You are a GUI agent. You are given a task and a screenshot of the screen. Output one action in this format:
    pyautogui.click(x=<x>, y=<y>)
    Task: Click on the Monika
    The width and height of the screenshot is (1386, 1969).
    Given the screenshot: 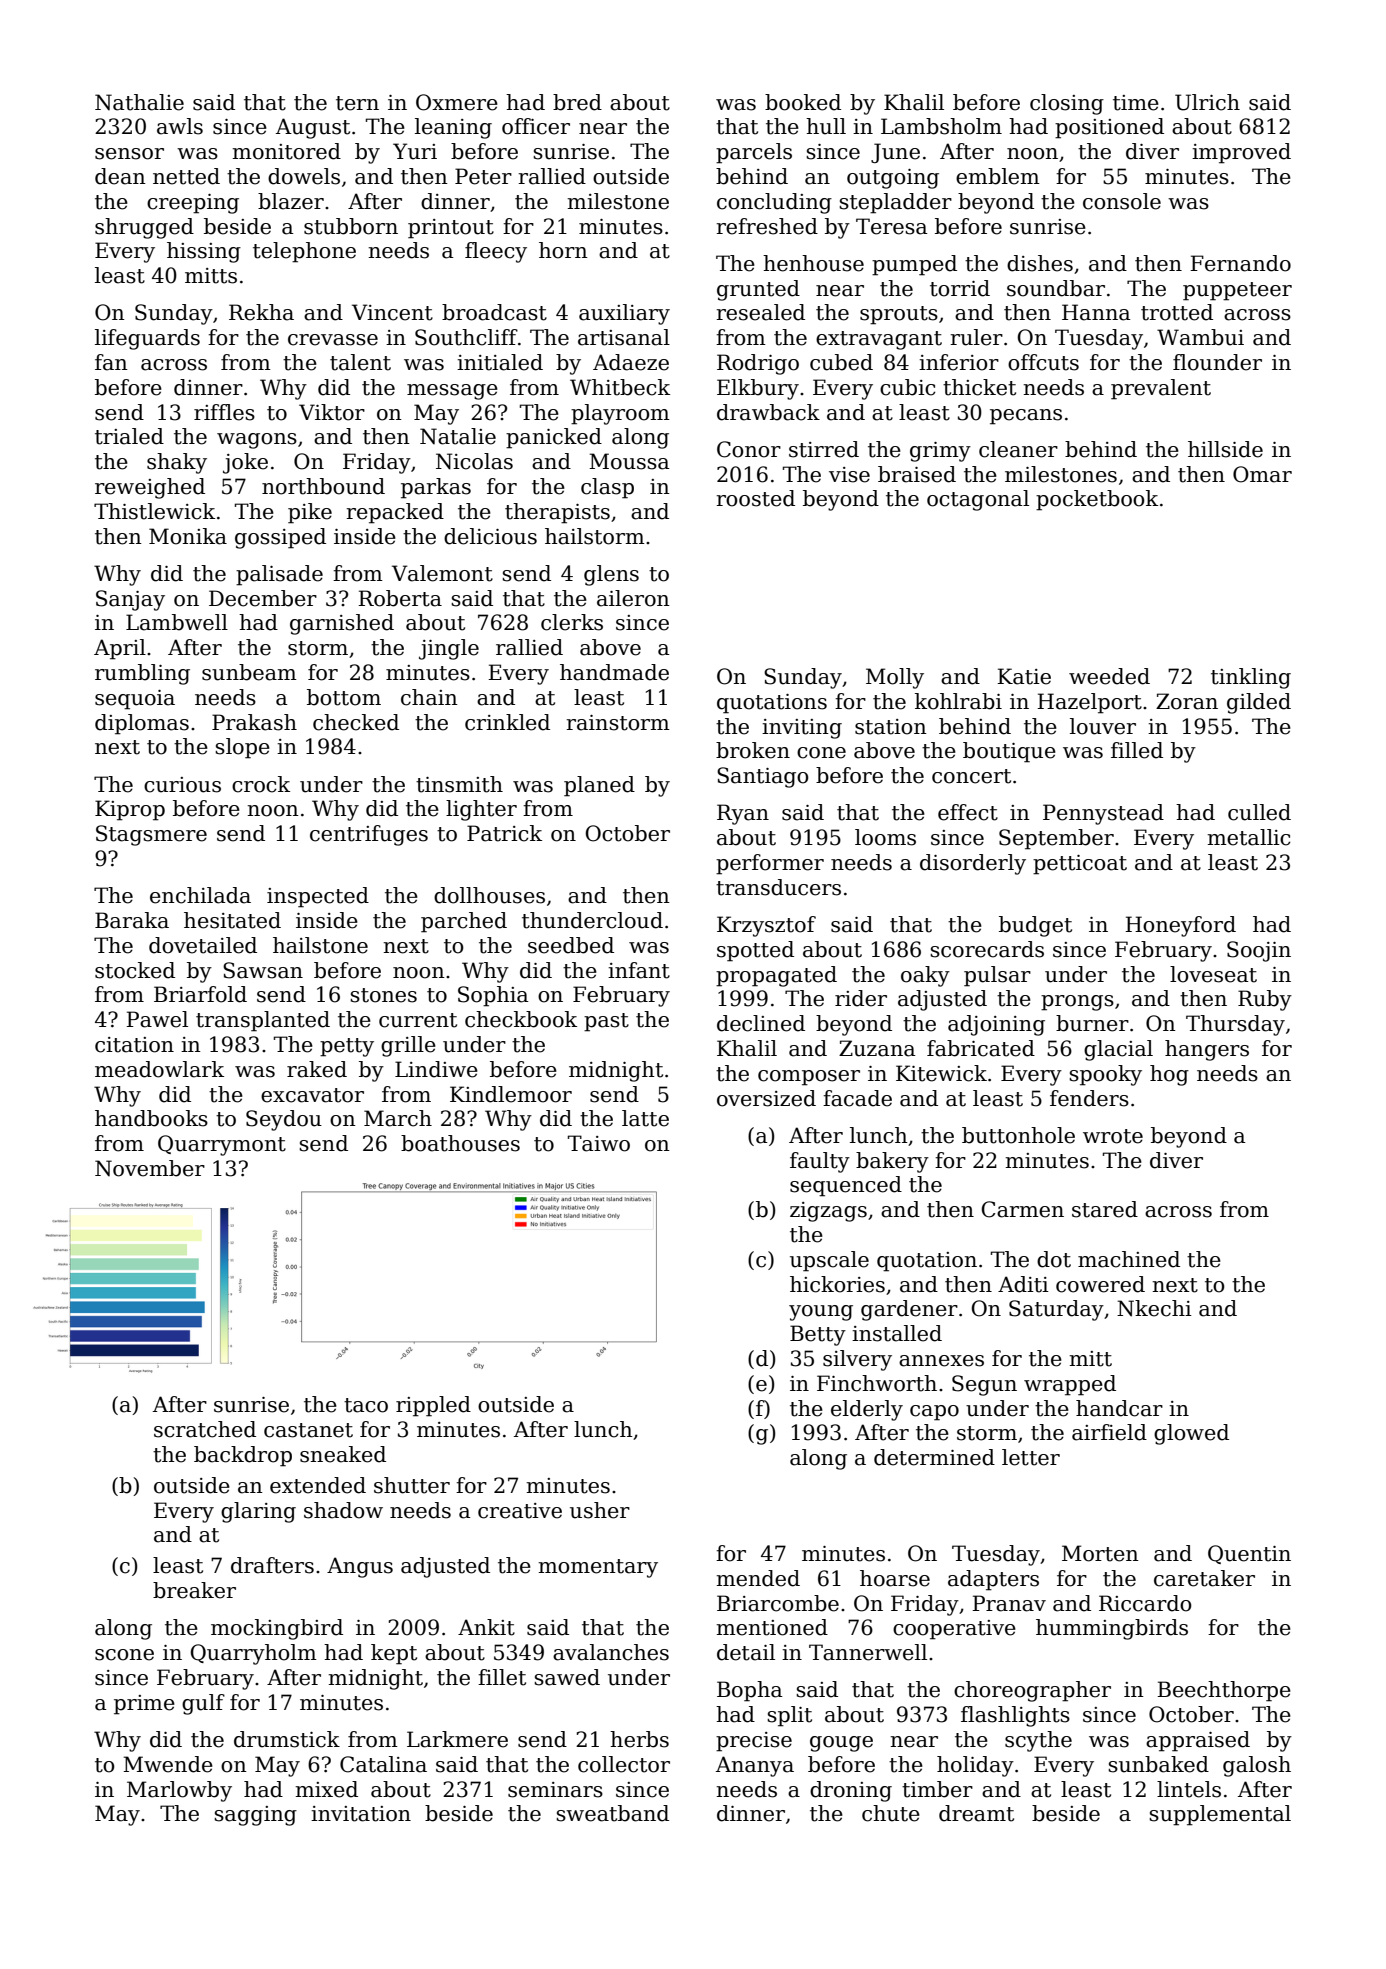 What is the action you would take?
    pyautogui.click(x=188, y=536)
